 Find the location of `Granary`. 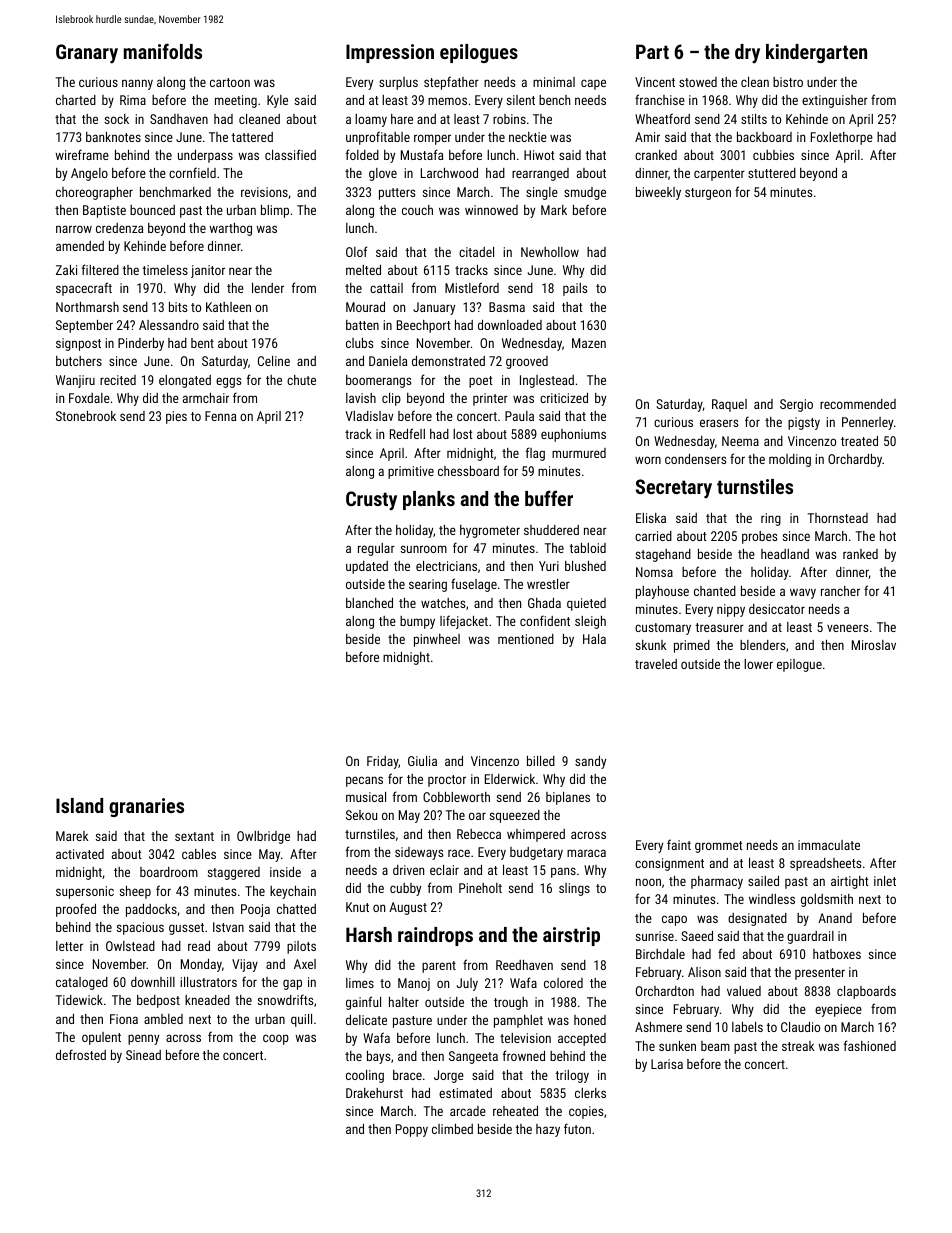

Granary is located at coordinates (87, 54).
